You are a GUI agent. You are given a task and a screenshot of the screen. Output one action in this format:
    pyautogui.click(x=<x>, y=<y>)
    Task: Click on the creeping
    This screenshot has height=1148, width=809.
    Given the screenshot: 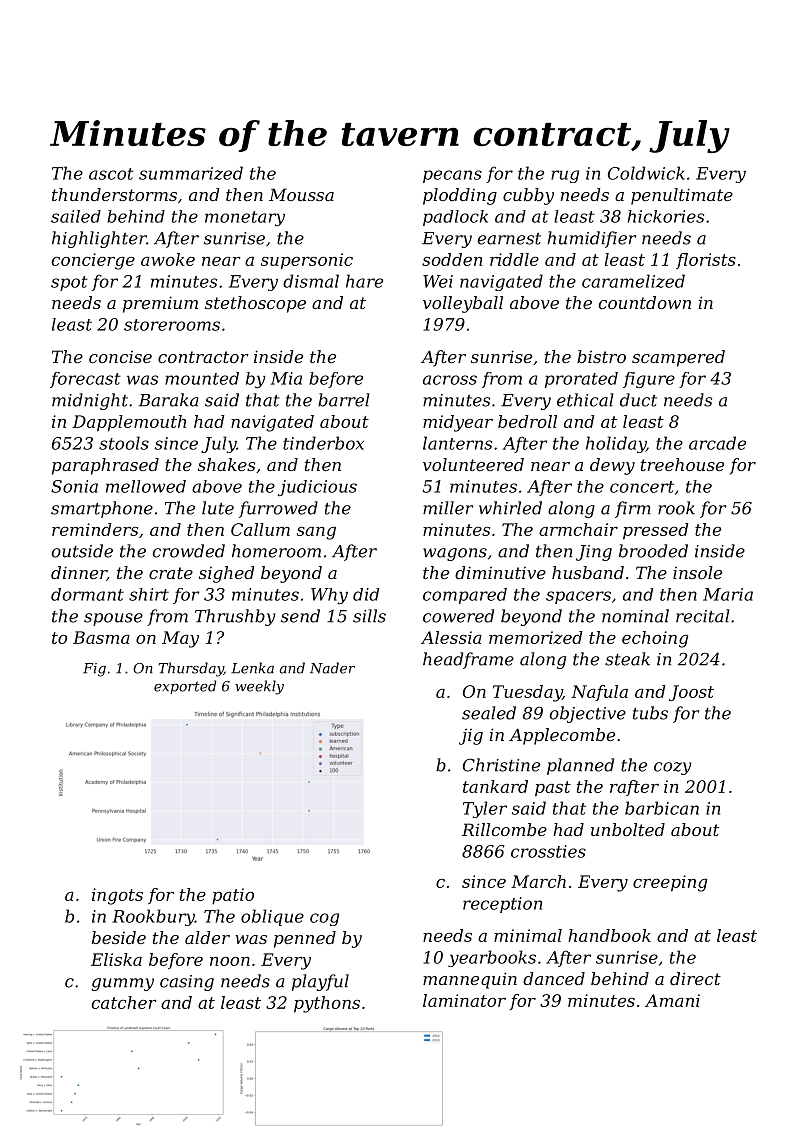 What is the action you would take?
    pyautogui.click(x=670, y=883)
